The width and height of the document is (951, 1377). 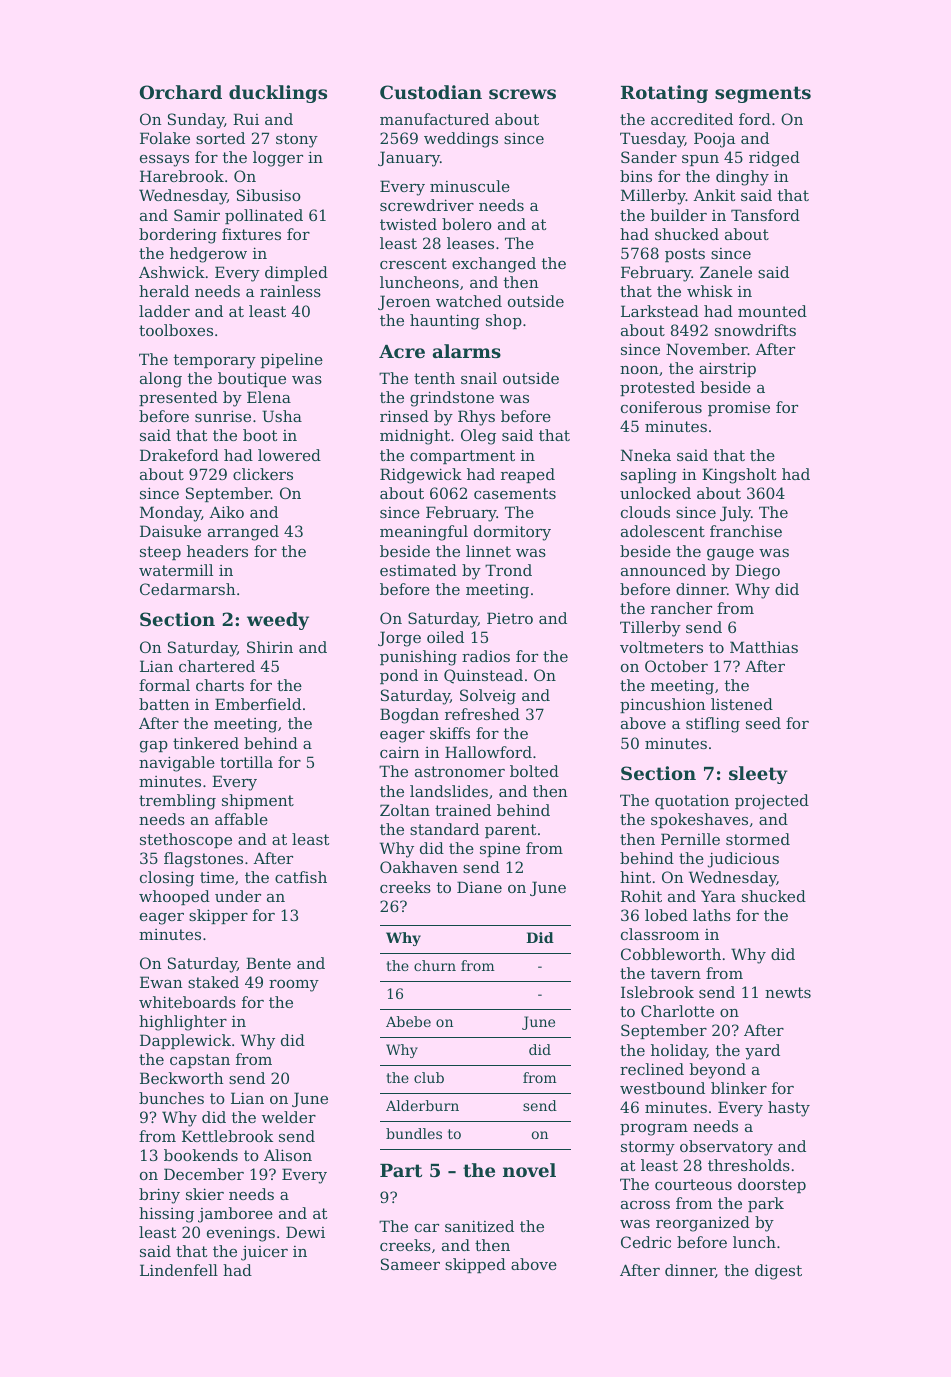 I want to click on Ankit, so click(x=714, y=195).
